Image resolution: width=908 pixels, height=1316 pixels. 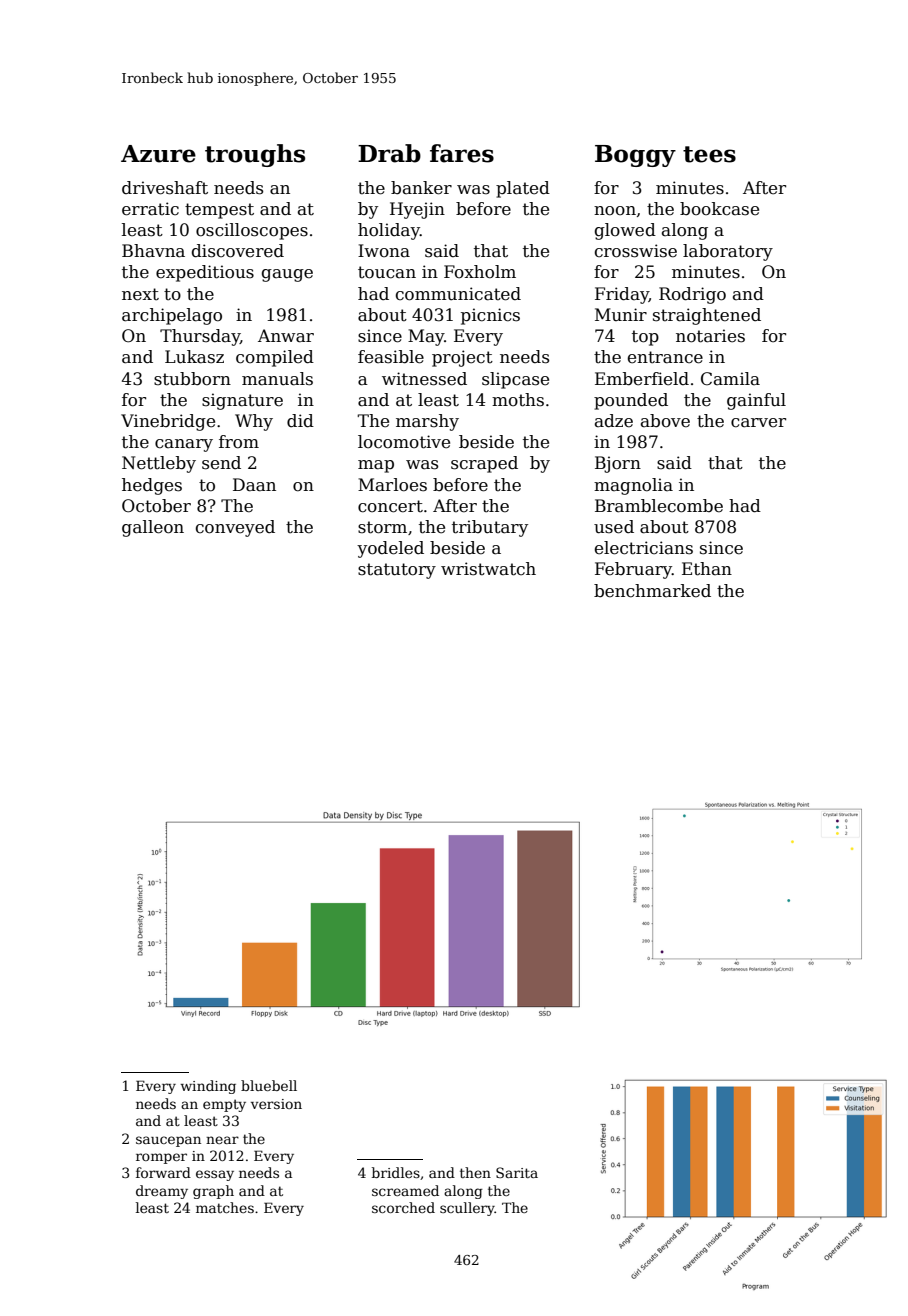 What do you see at coordinates (467, 1209) in the screenshot?
I see `scullery` at bounding box center [467, 1209].
